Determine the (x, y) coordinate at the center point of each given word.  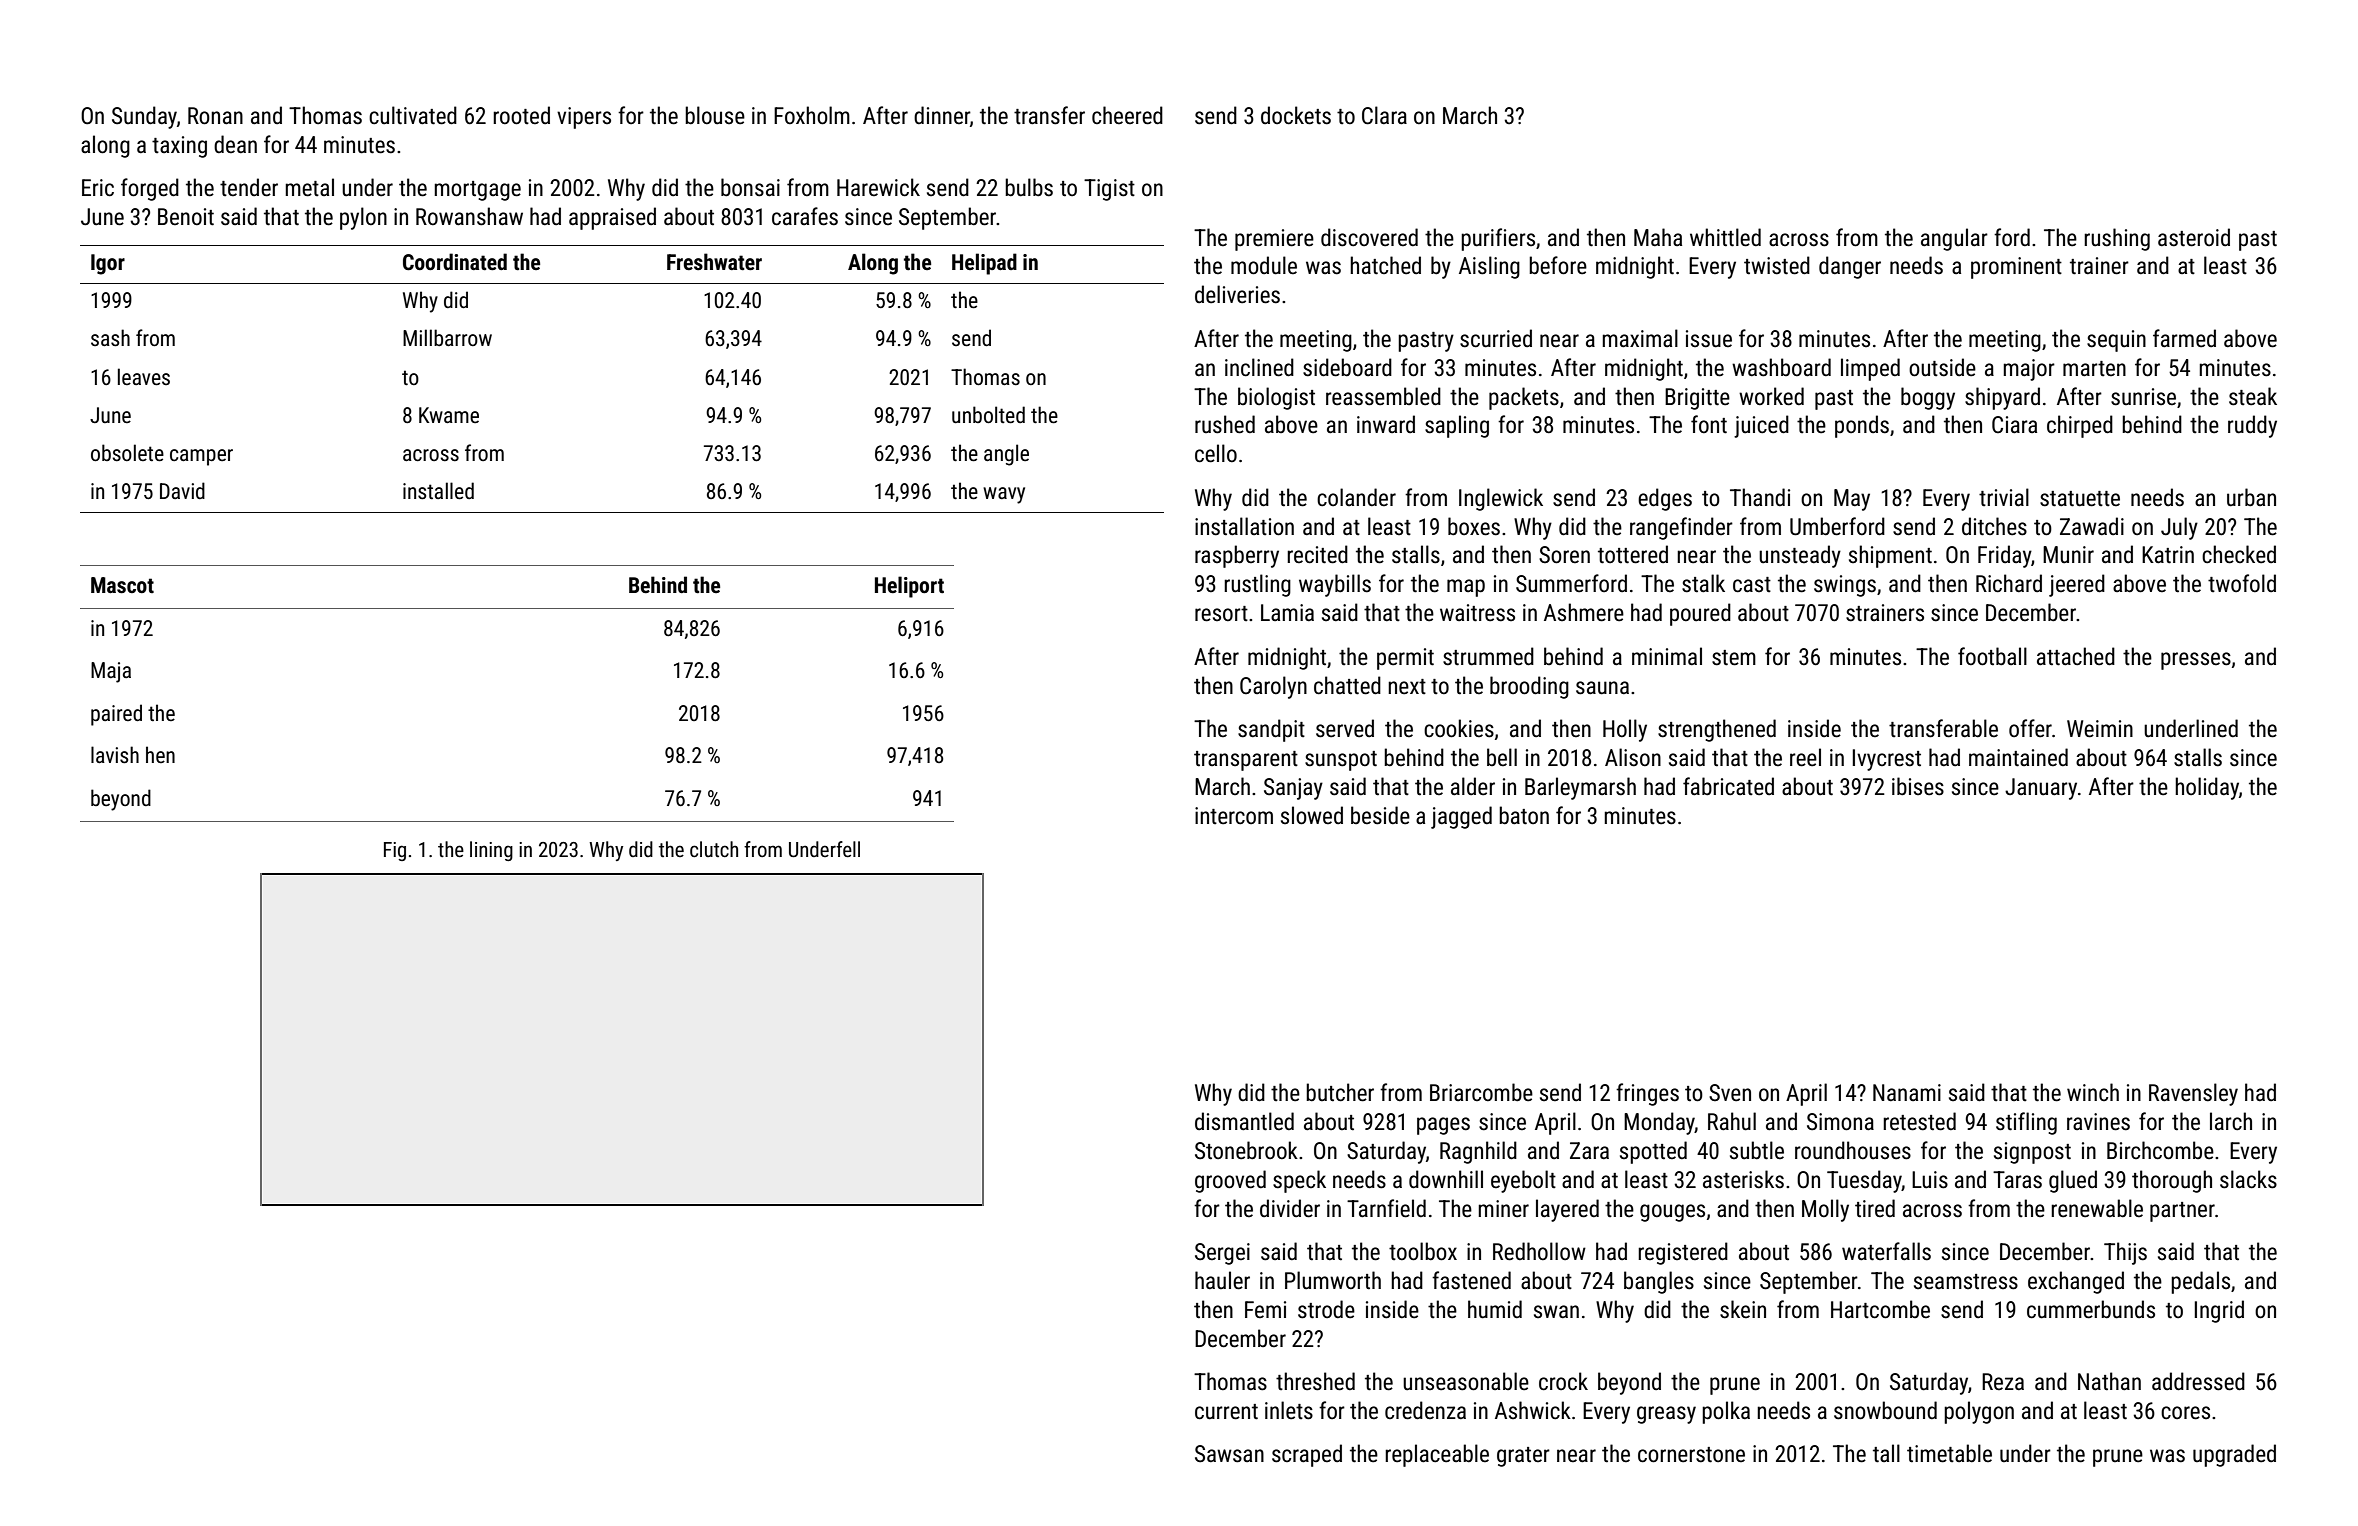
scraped (1307, 1455)
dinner (942, 115)
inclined (1259, 367)
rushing (2117, 239)
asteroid (2194, 237)
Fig (395, 851)
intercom (1234, 816)
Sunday (144, 117)
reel (1805, 757)
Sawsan (1229, 1454)
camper (201, 457)
